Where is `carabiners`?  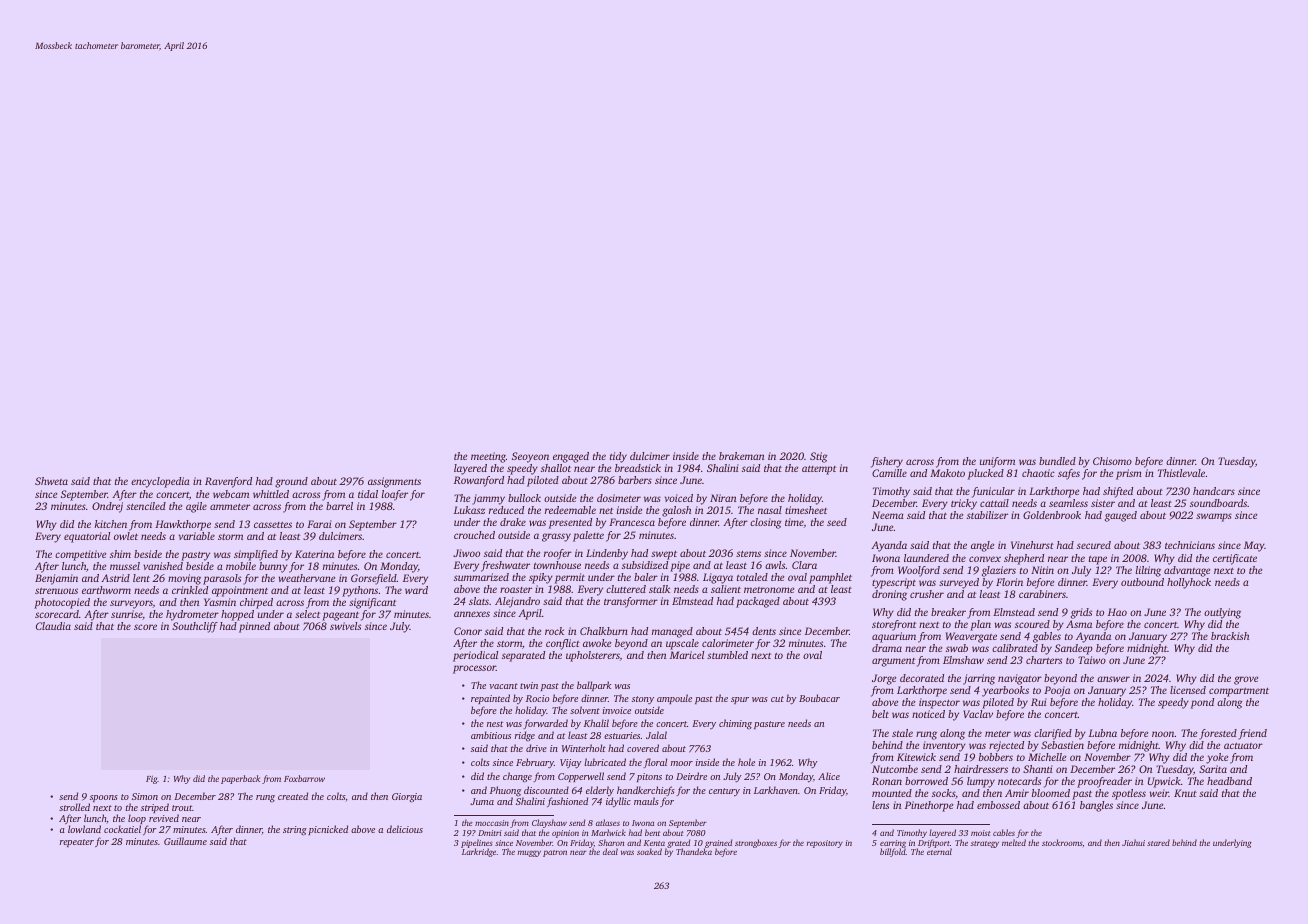
carabiners is located at coordinates (1042, 594).
